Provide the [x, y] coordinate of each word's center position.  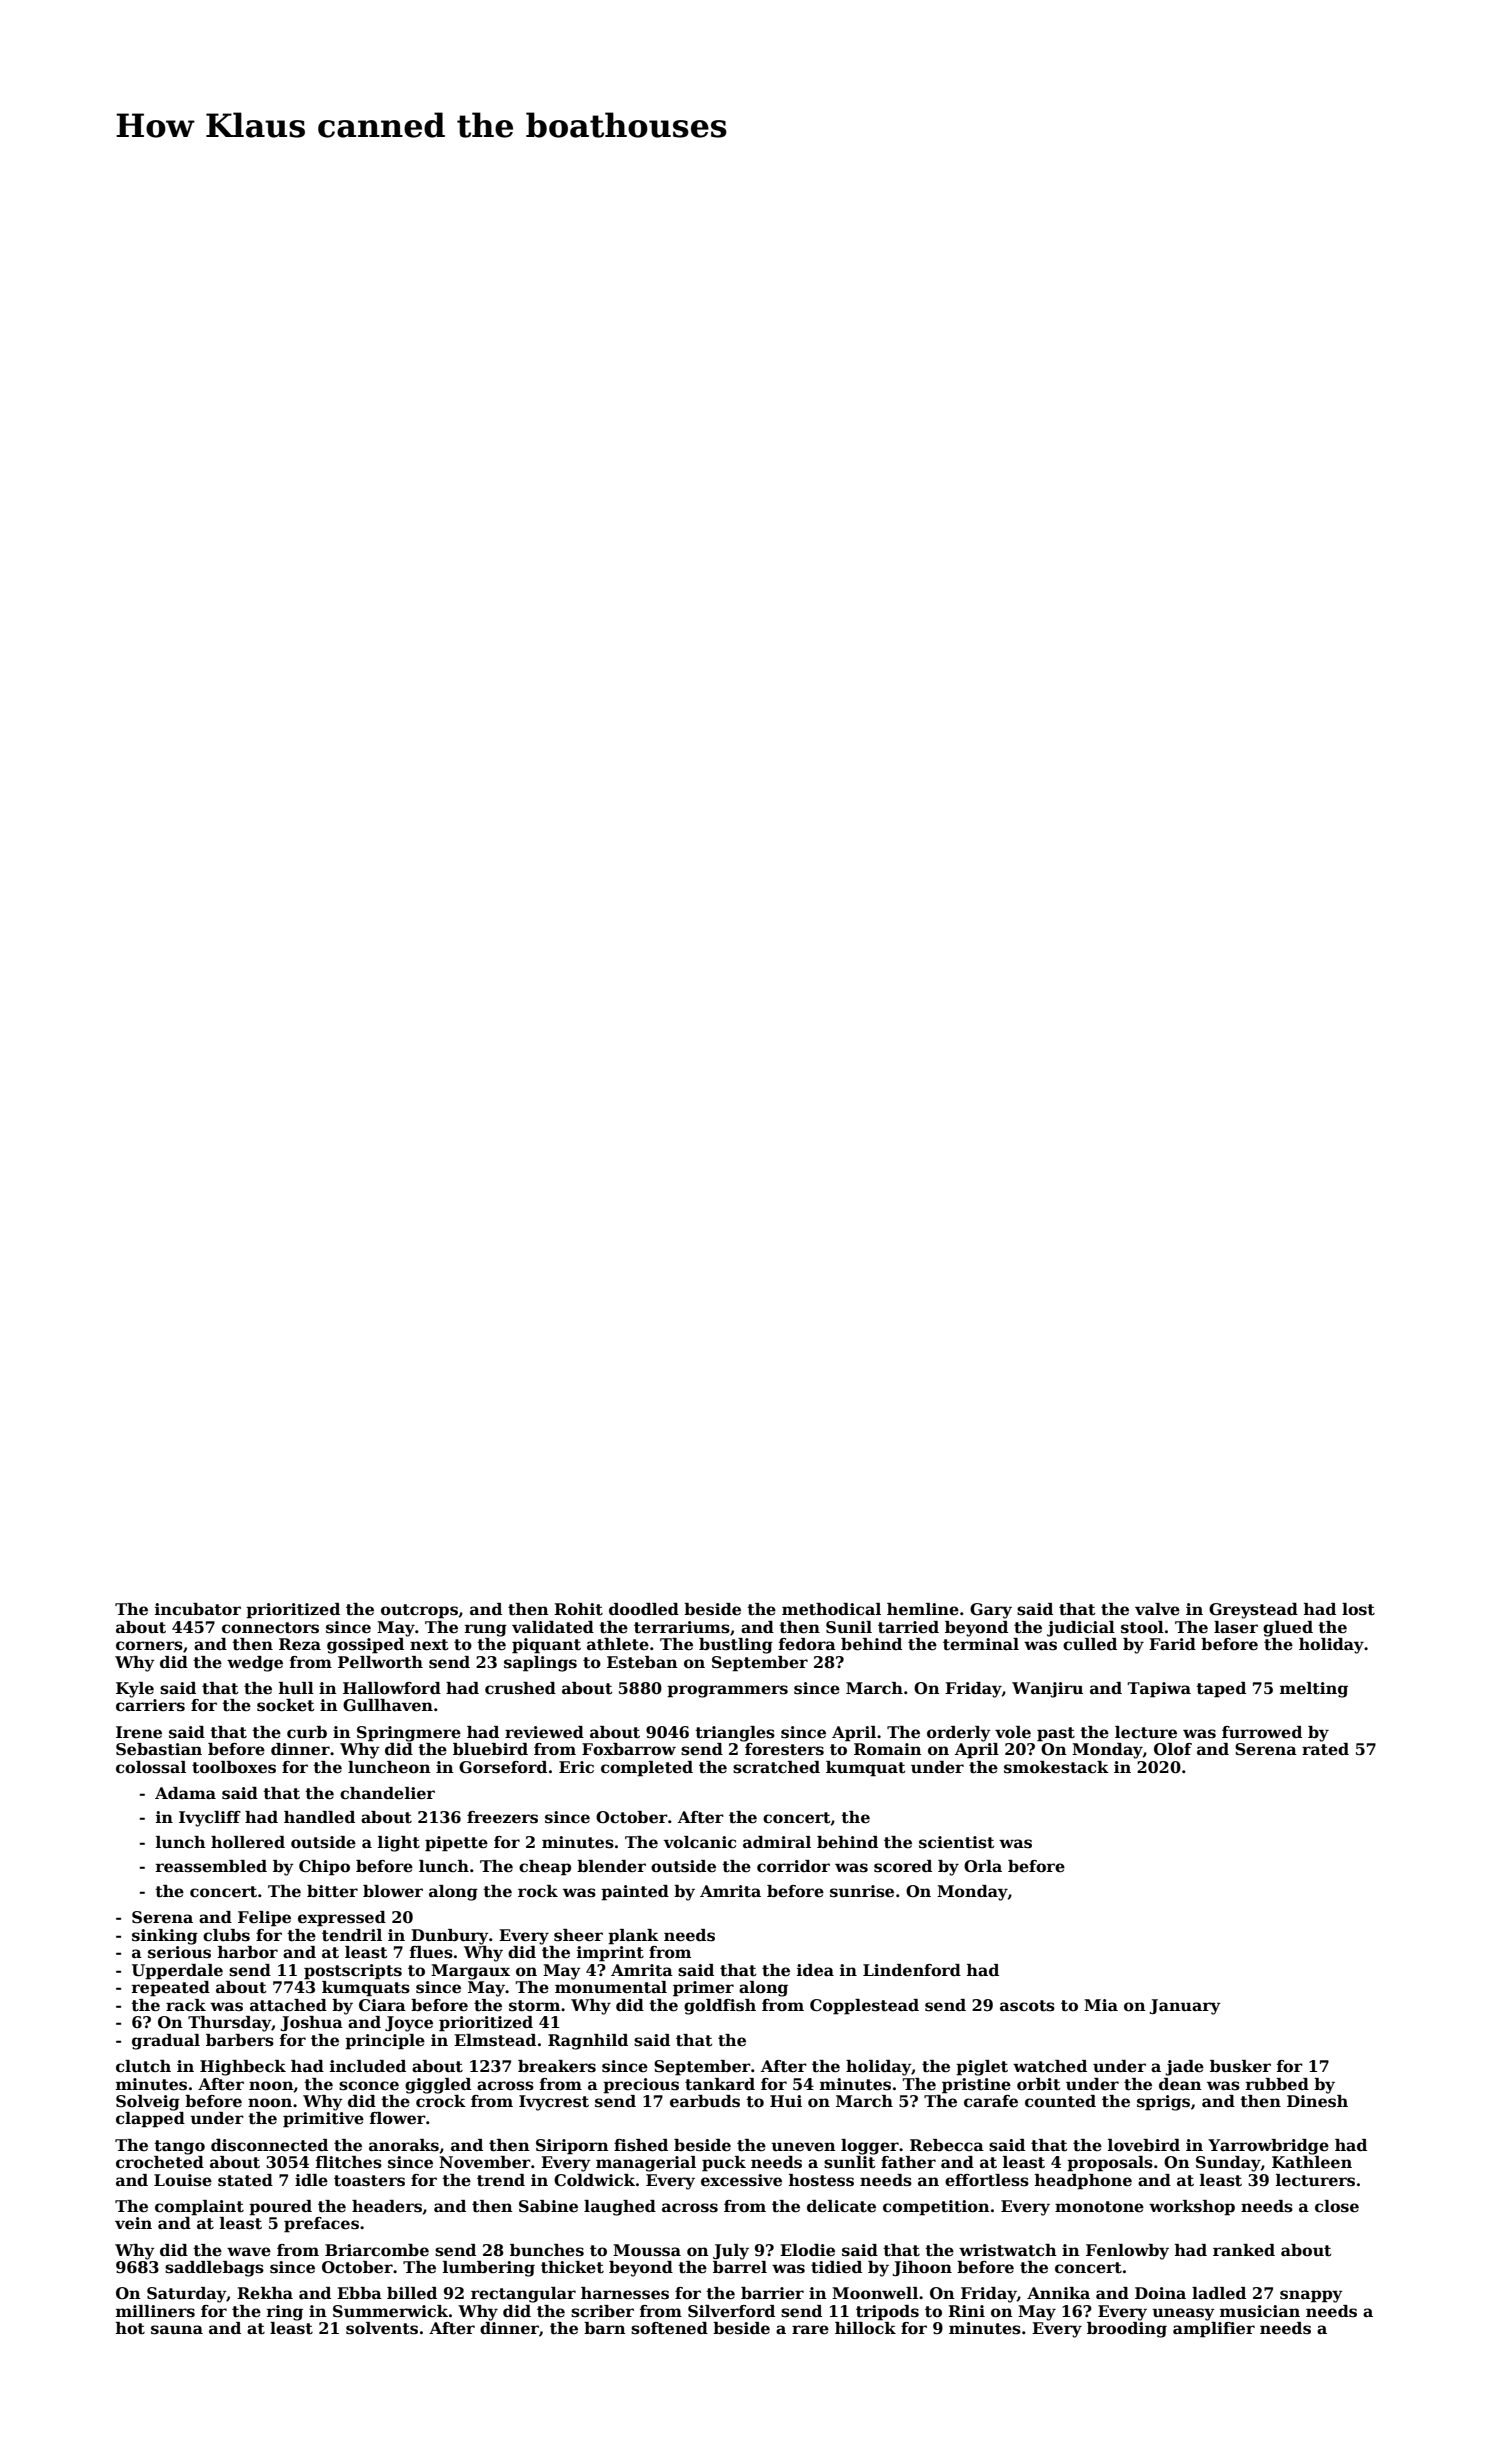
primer [703, 1989]
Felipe [264, 1919]
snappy [1311, 2296]
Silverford [731, 2311]
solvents [382, 2328]
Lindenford [912, 1970]
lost [1358, 1609]
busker [1240, 2066]
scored [903, 1866]
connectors [270, 1628]
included [368, 2066]
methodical [831, 1609]
